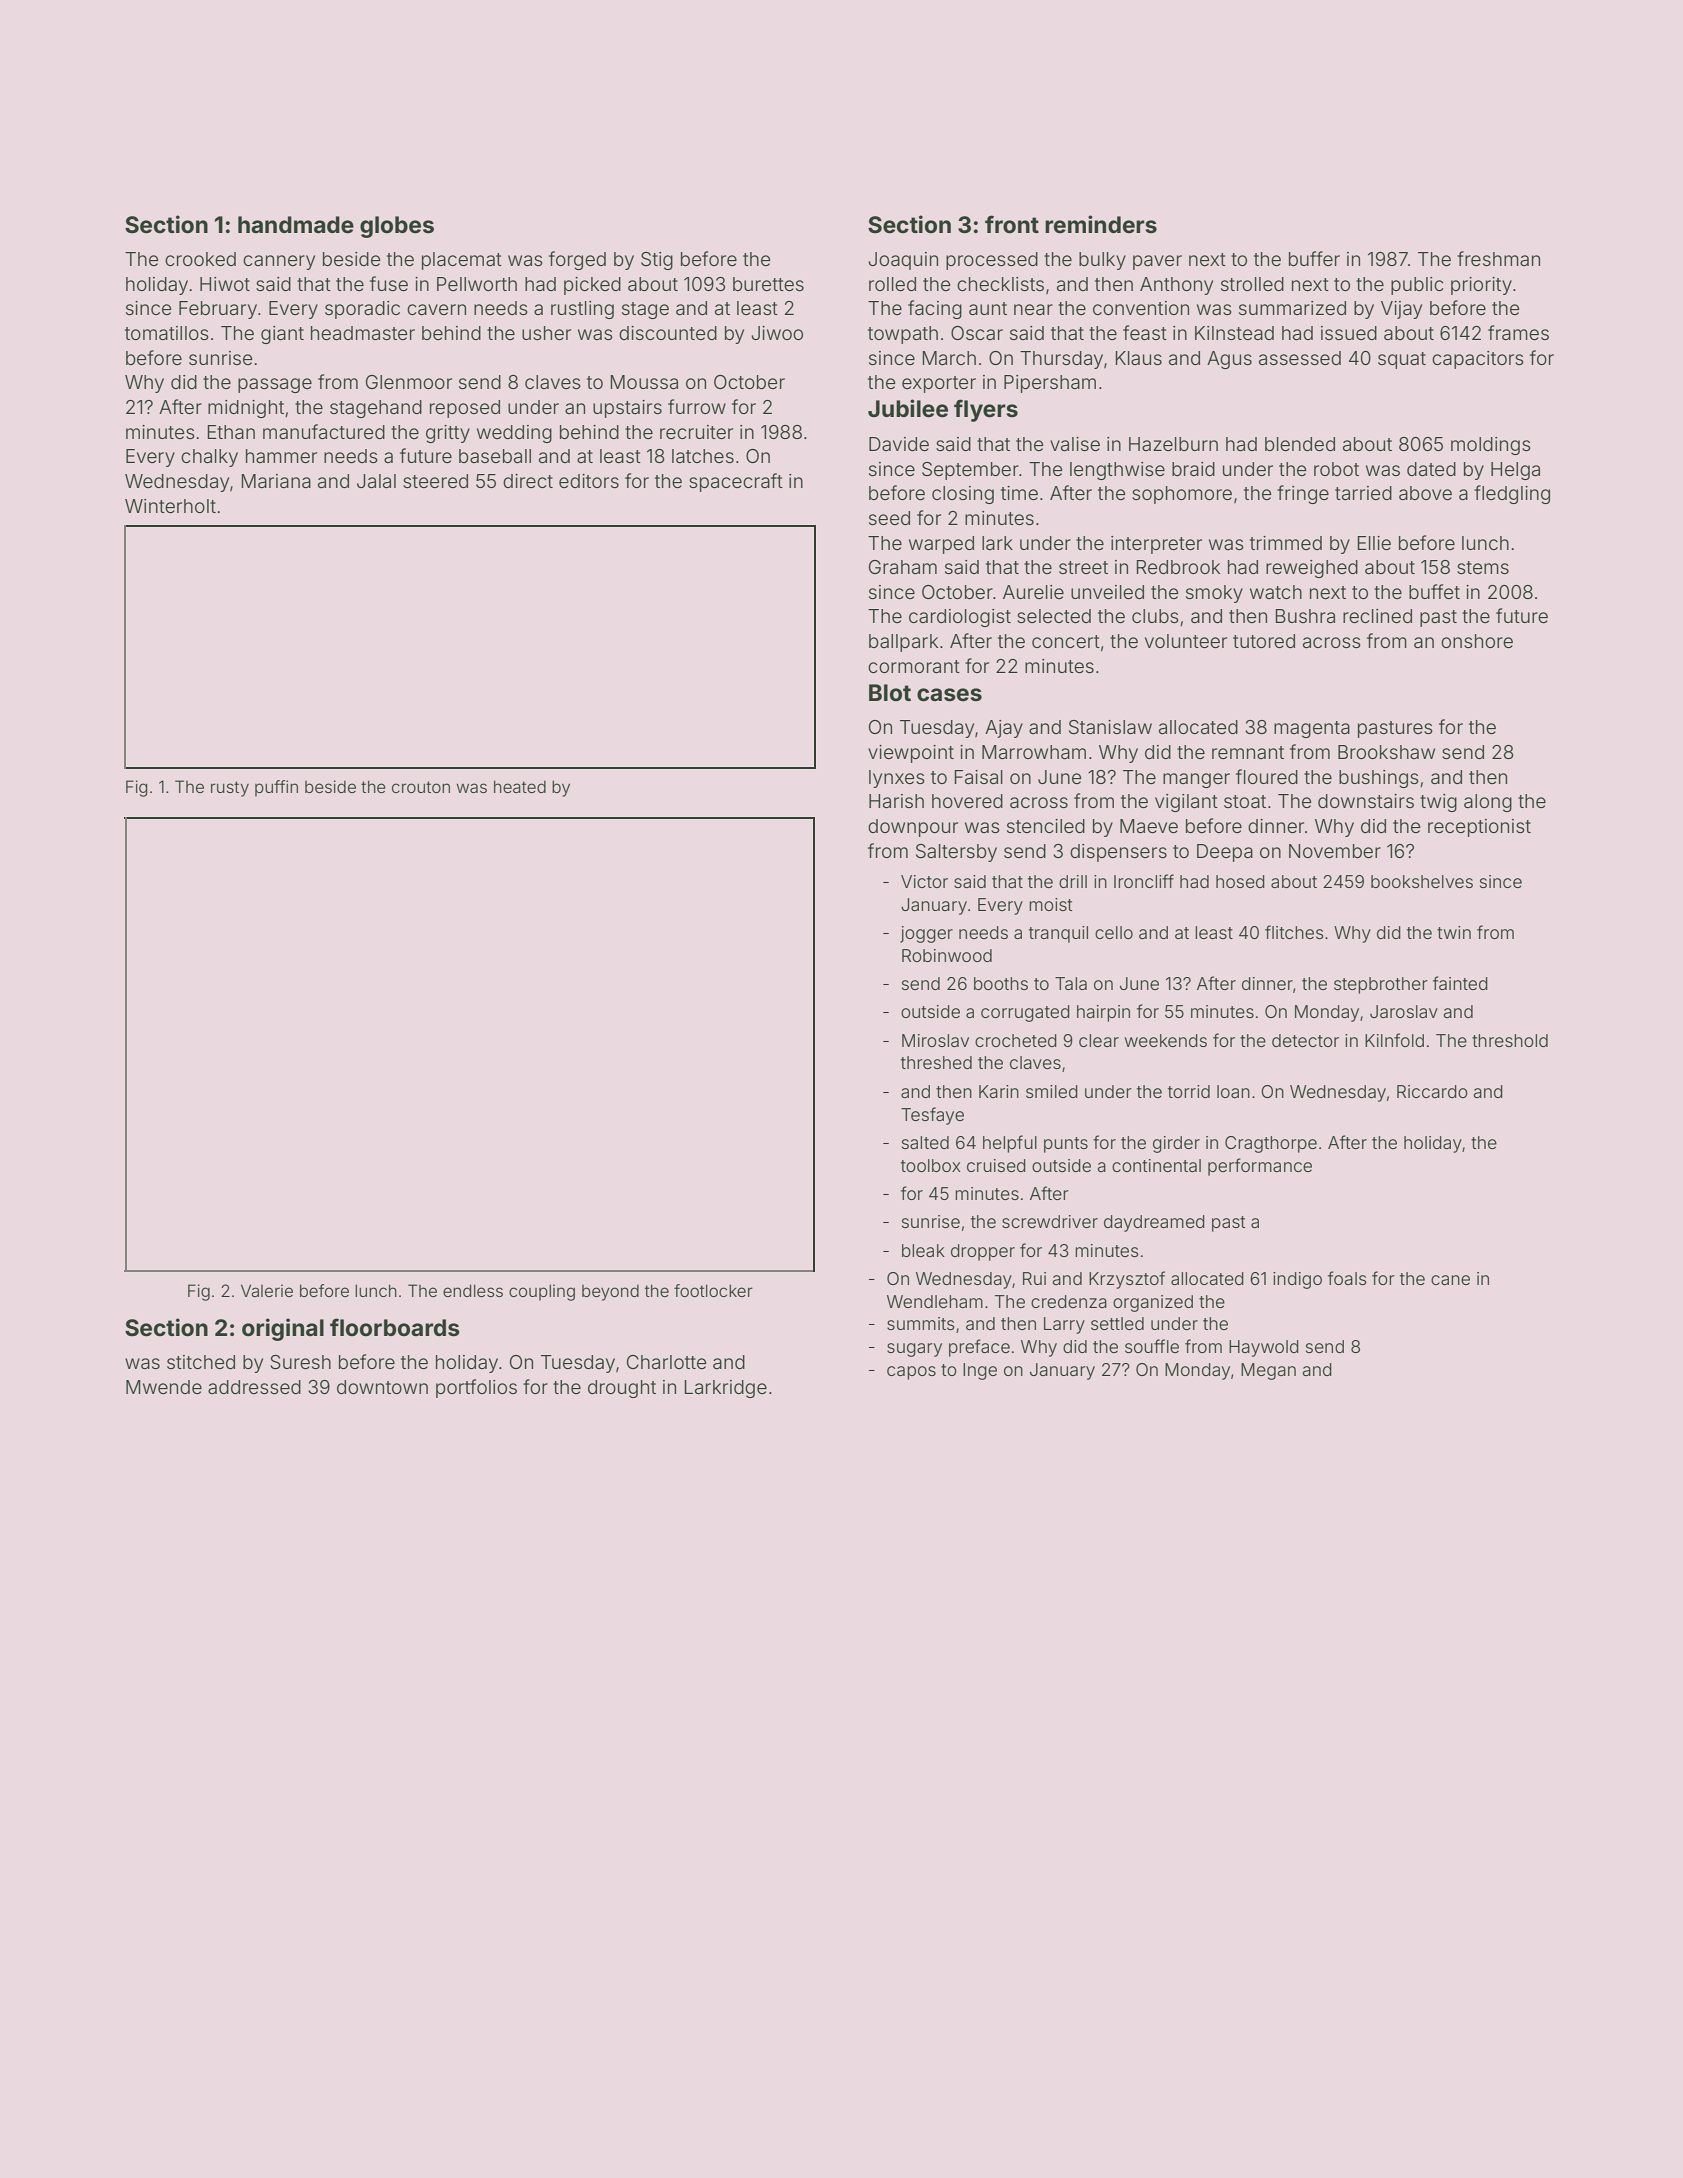  What do you see at coordinates (170, 506) in the screenshot?
I see `Winterholt` at bounding box center [170, 506].
